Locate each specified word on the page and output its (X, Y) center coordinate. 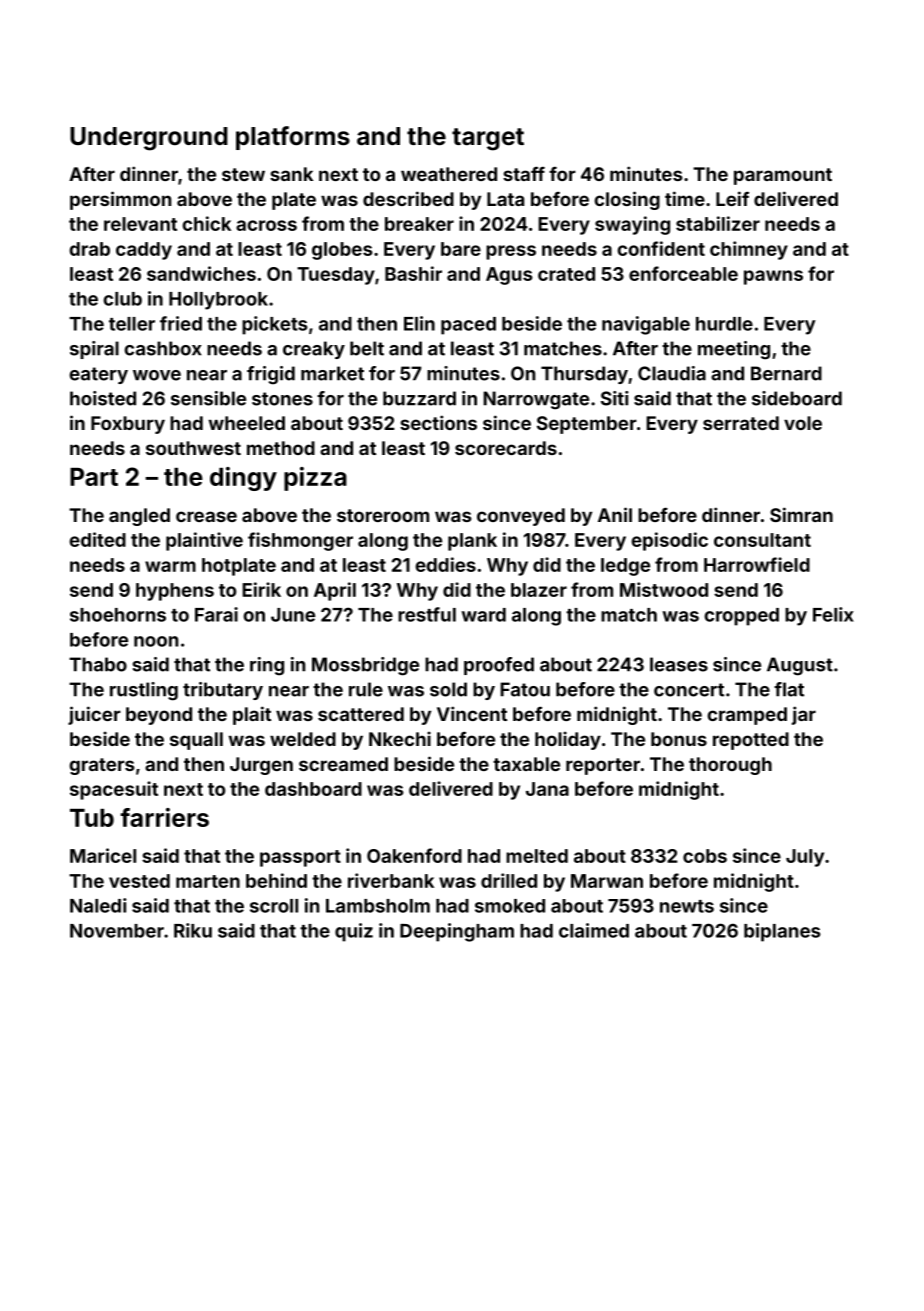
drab (89, 249)
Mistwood (664, 589)
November (117, 931)
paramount (783, 176)
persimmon (120, 200)
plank (472, 542)
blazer (539, 590)
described (408, 198)
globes (342, 251)
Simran (801, 514)
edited (97, 539)
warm (170, 566)
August (800, 666)
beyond (159, 716)
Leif (732, 198)
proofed (499, 666)
